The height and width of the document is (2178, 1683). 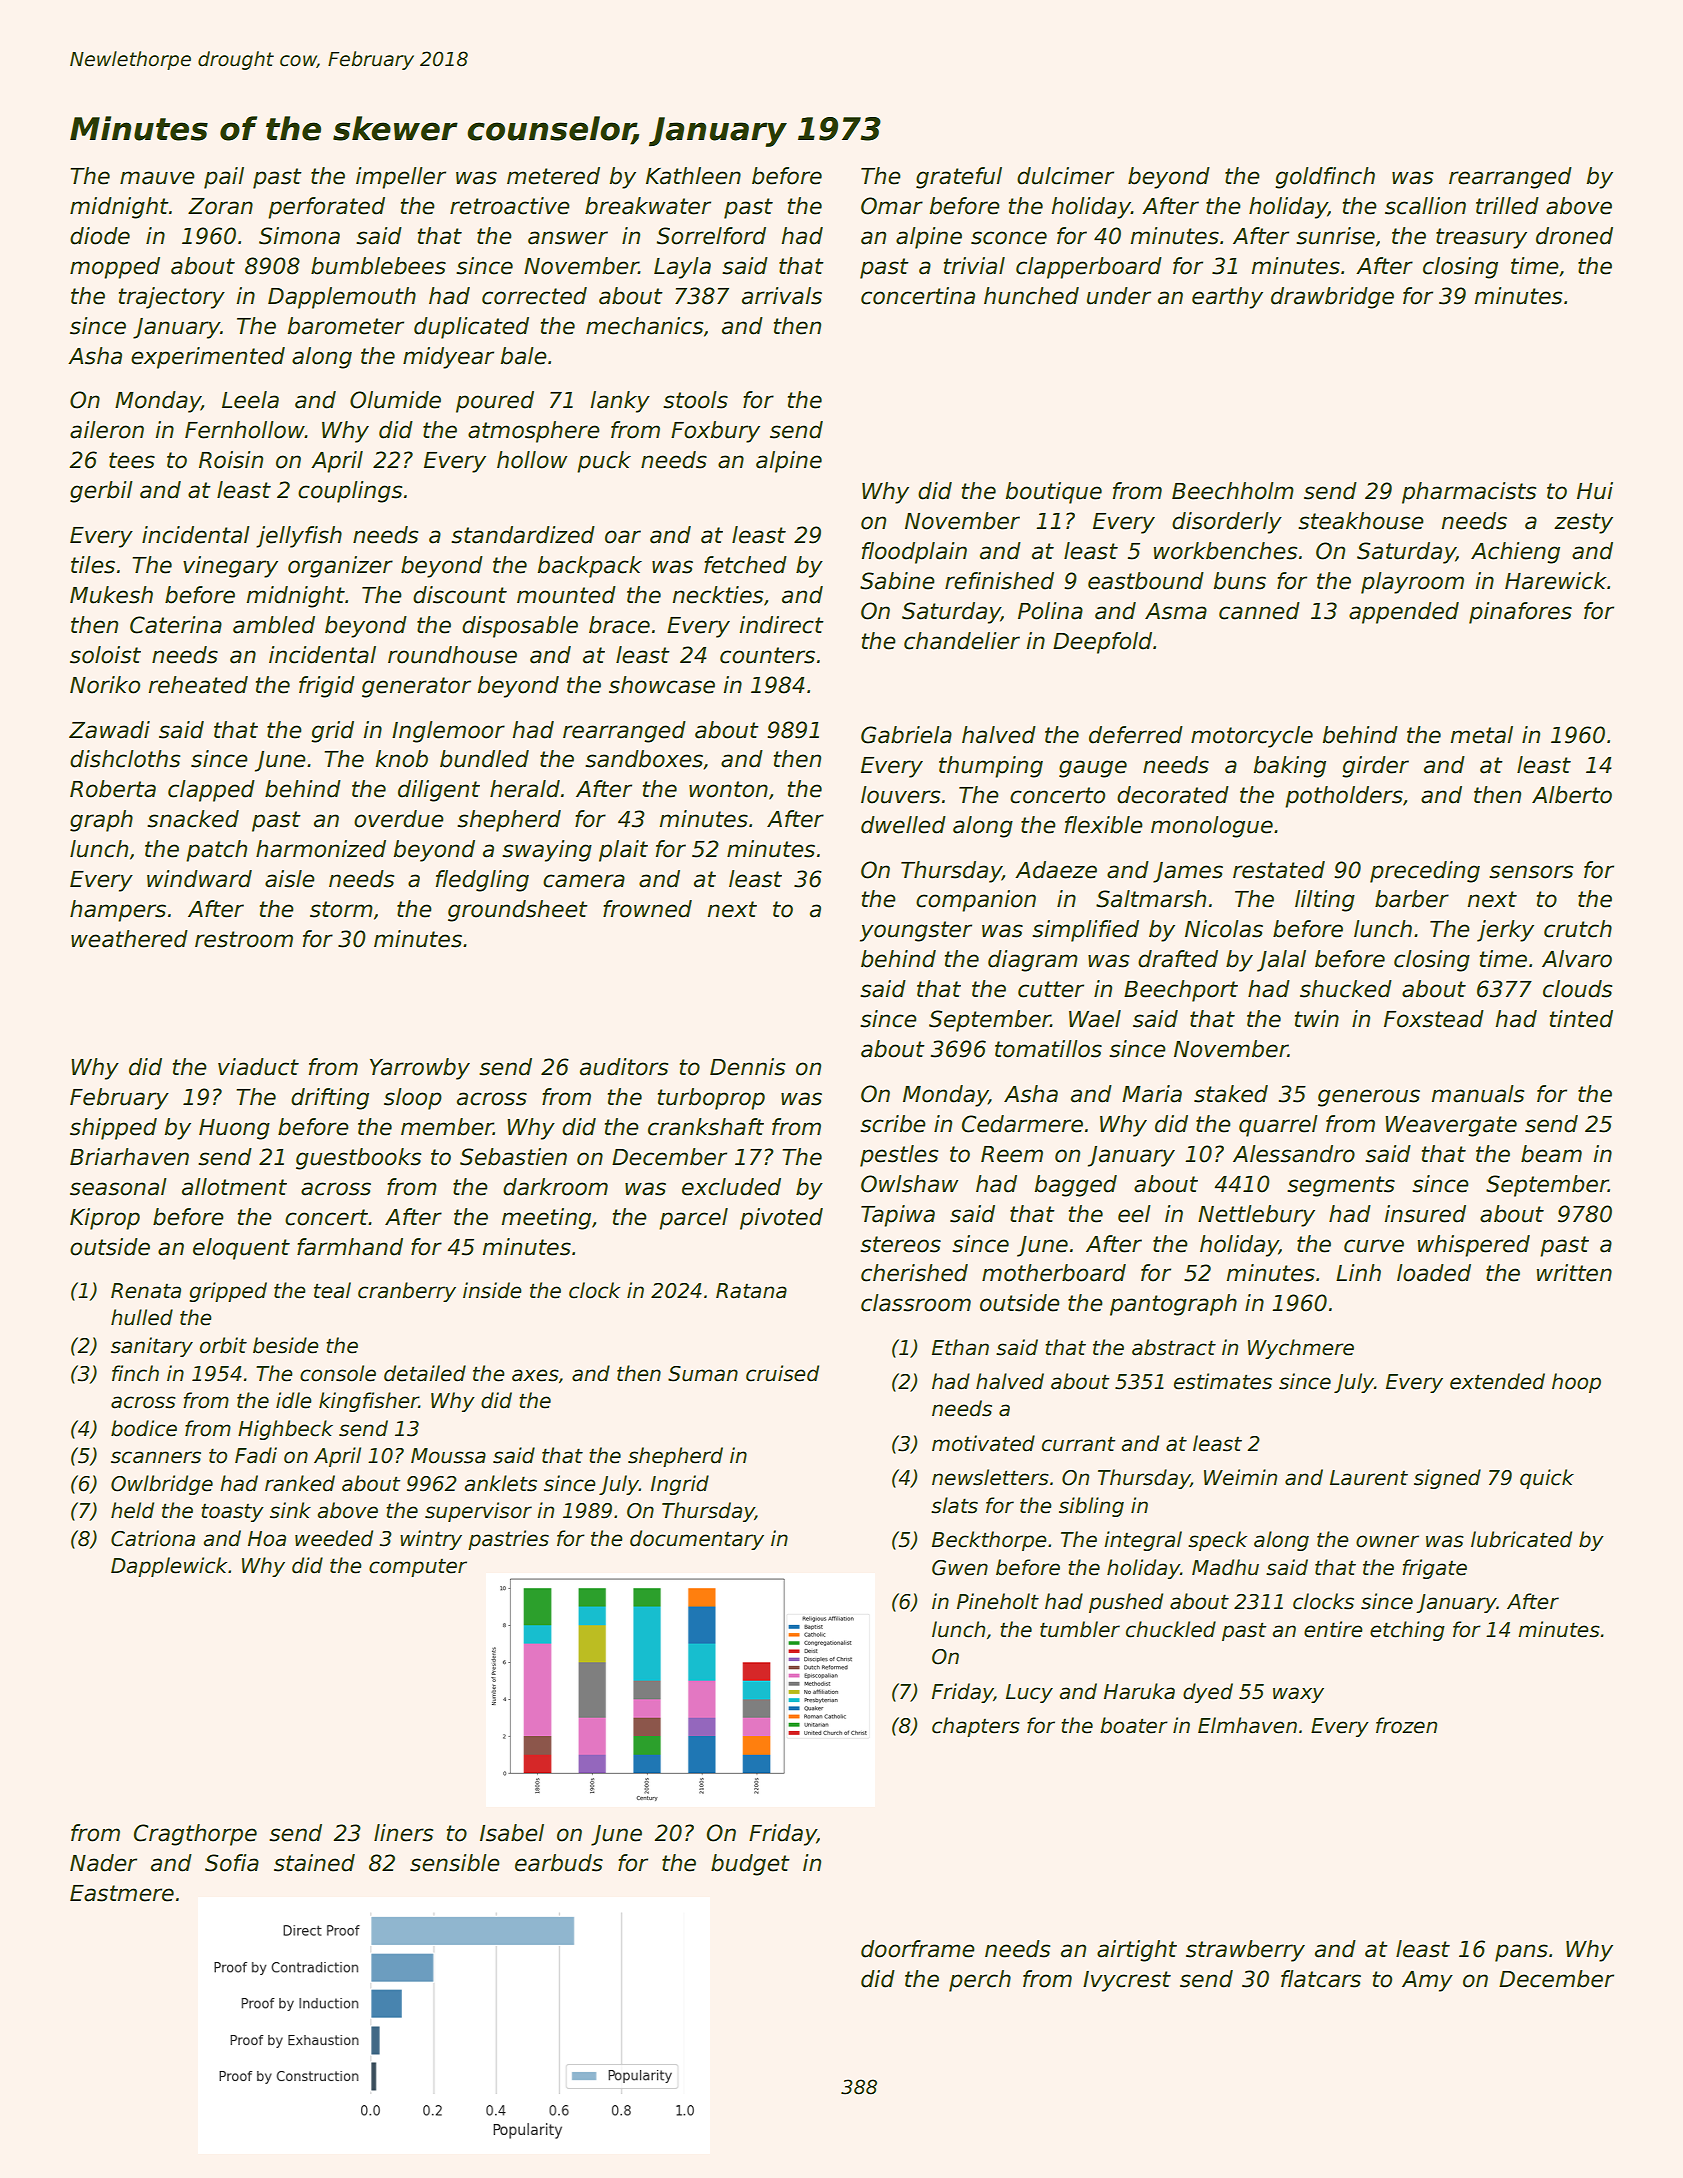 What do you see at coordinates (916, 931) in the document?
I see `youngster` at bounding box center [916, 931].
